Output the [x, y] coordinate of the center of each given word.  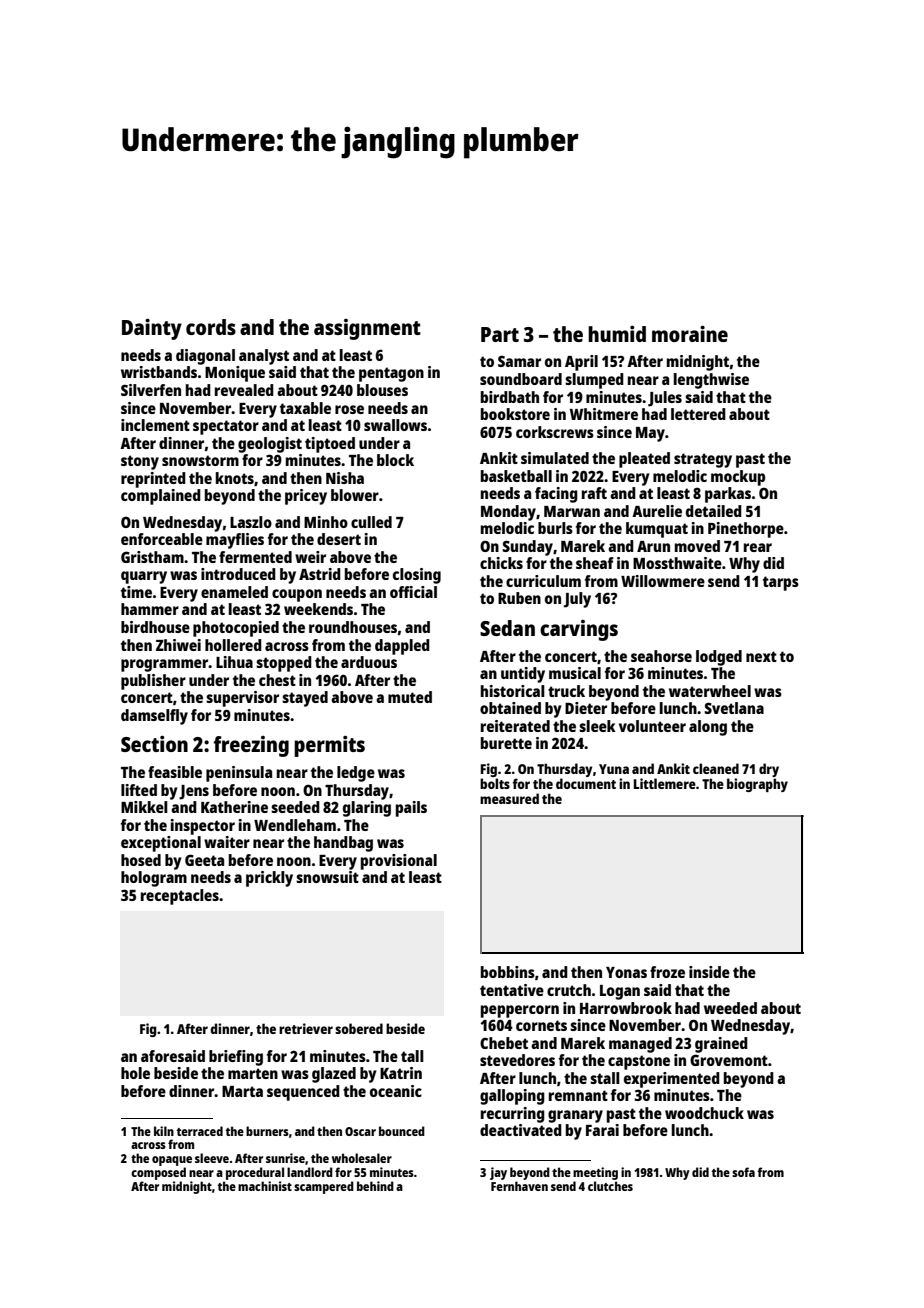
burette [506, 743]
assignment [367, 329]
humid [617, 334]
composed [158, 1173]
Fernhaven [519, 1186]
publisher [153, 682]
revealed [244, 390]
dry [769, 770]
